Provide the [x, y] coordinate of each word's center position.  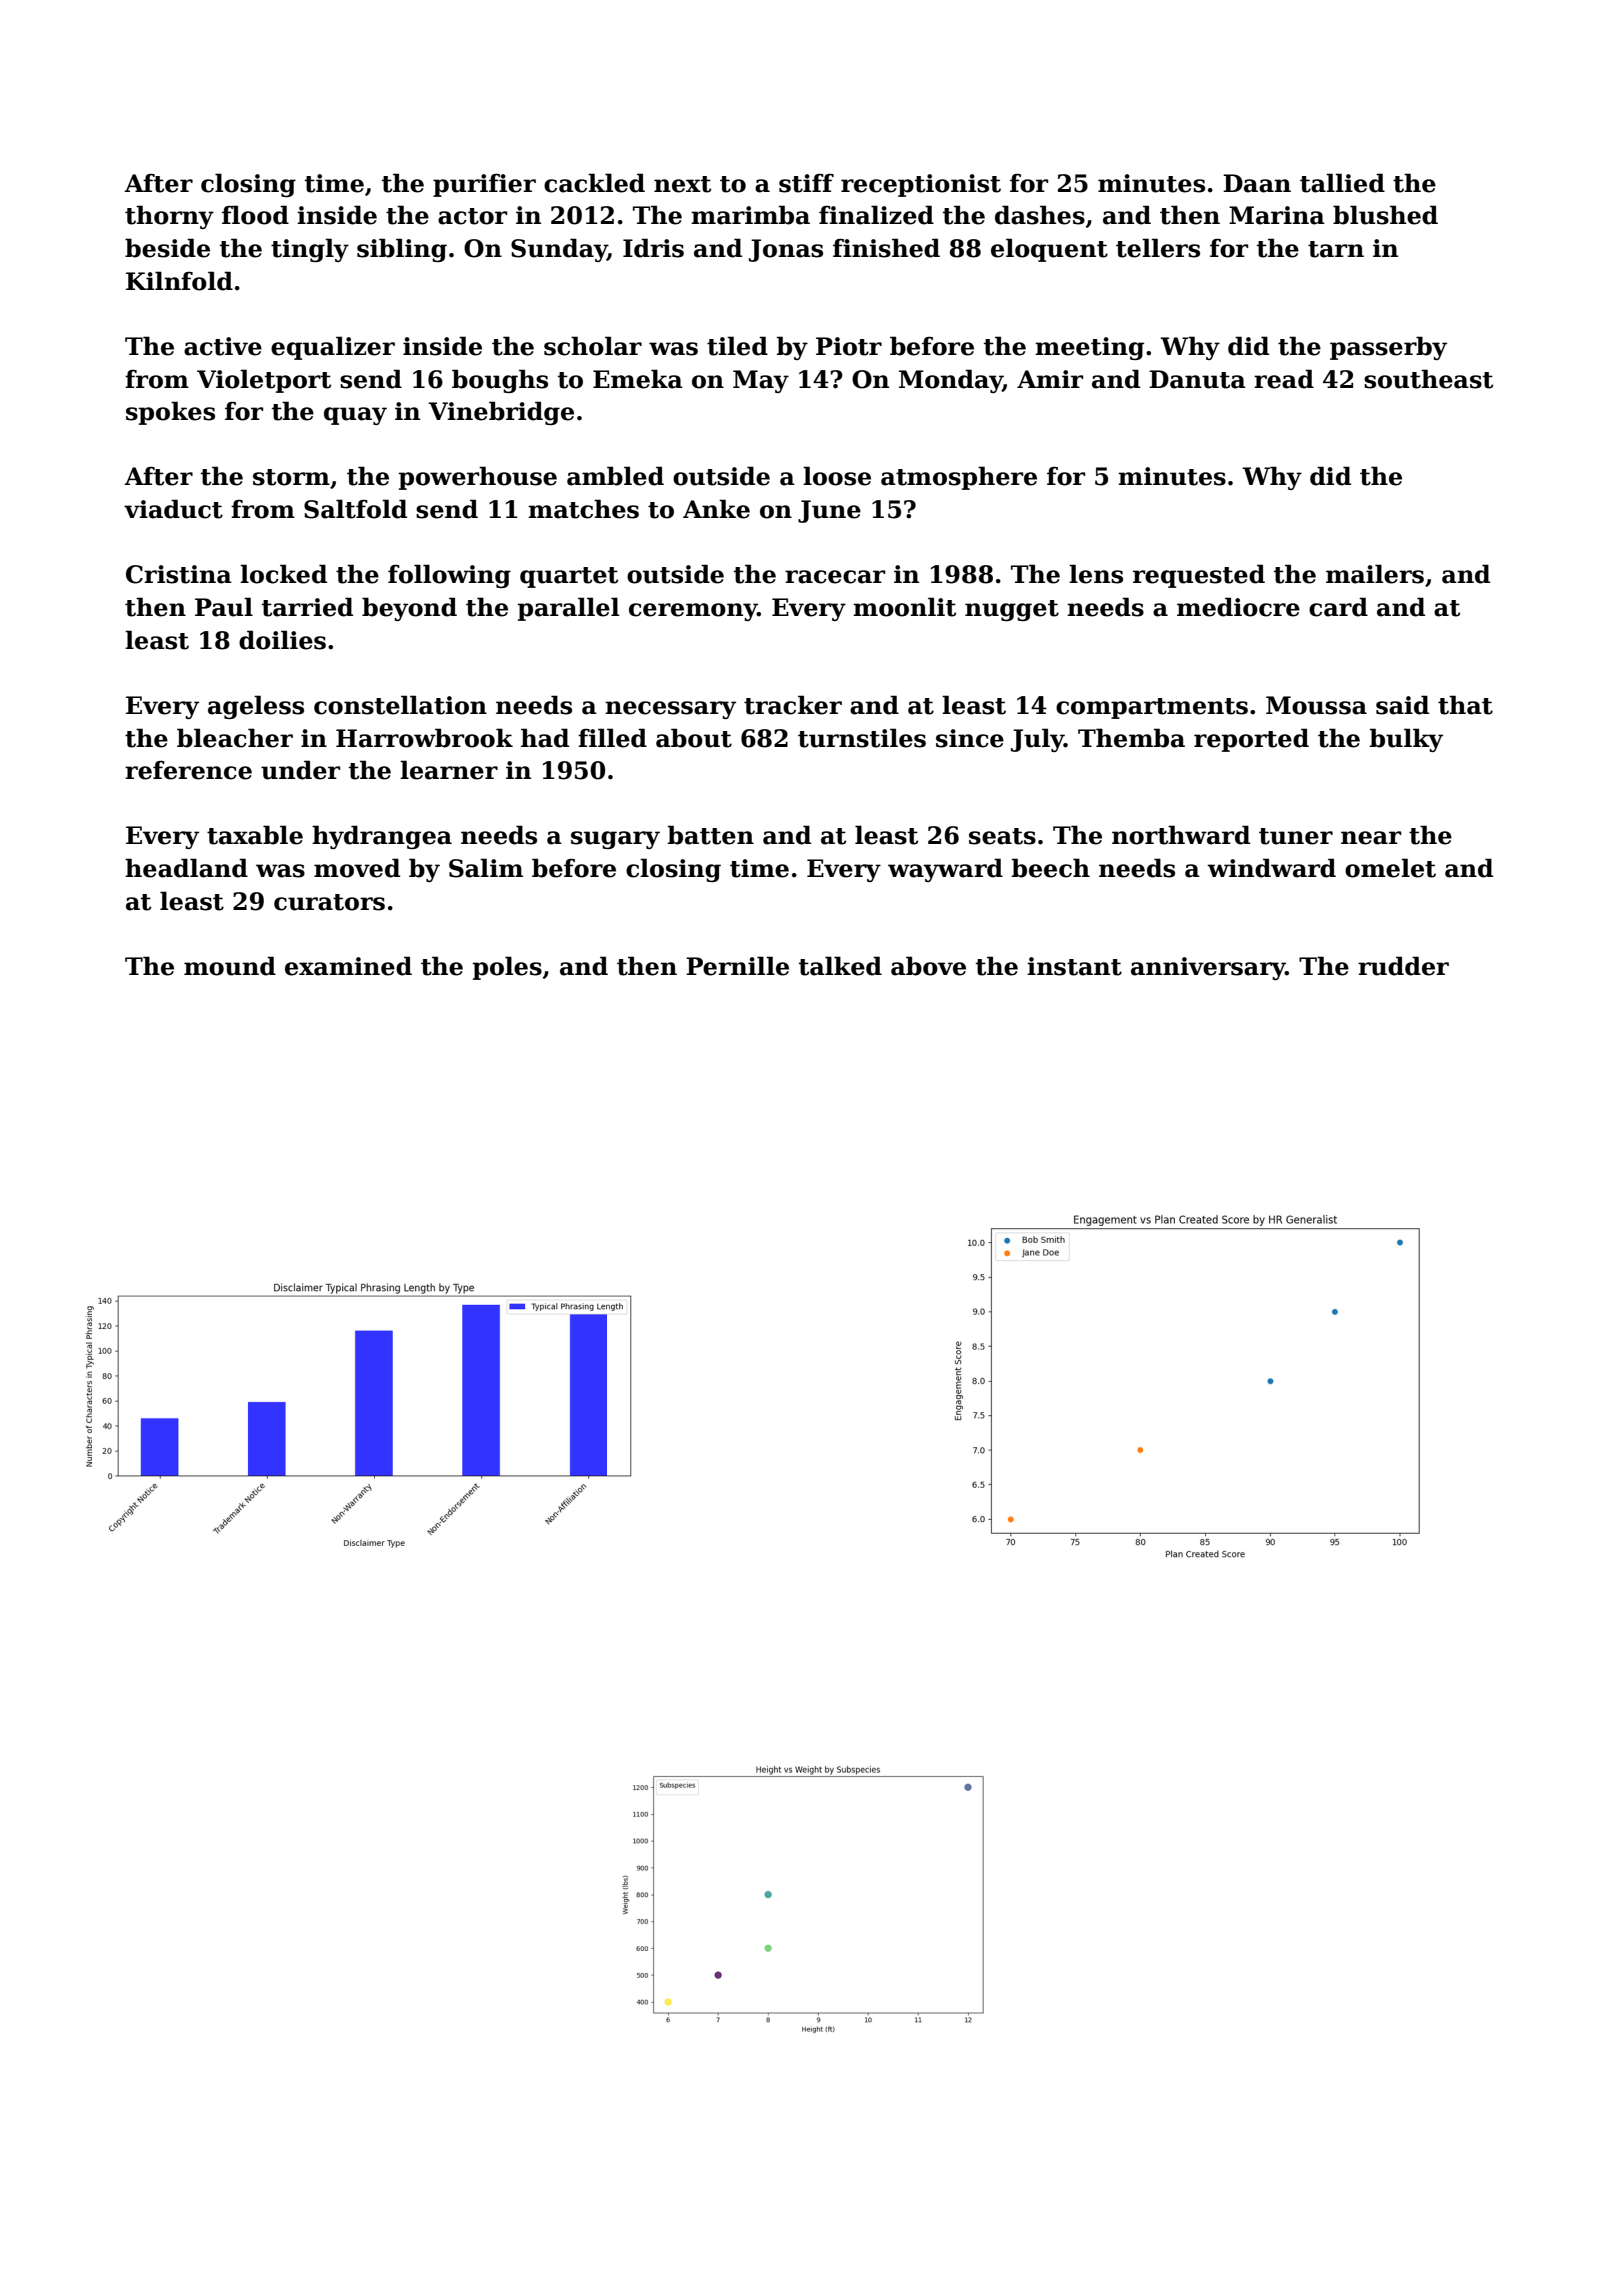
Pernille [737, 966]
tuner [1296, 836]
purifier [484, 185]
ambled [615, 476]
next [682, 184]
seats [1002, 836]
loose [837, 476]
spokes [170, 413]
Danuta [1197, 379]
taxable [255, 835]
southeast [1428, 379]
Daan [1257, 183]
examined [348, 966]
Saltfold [355, 509]
